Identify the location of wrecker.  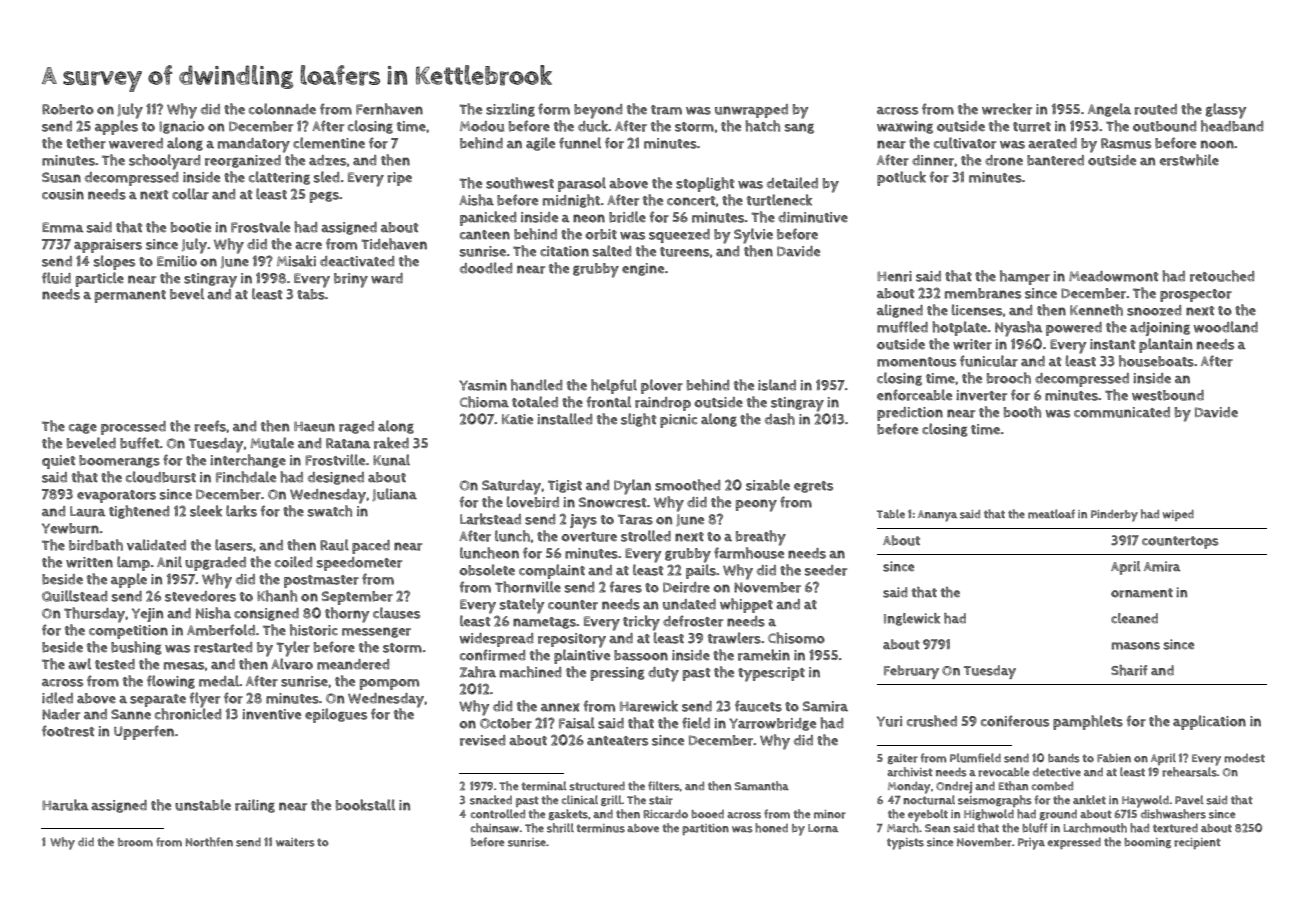
(1007, 109).
